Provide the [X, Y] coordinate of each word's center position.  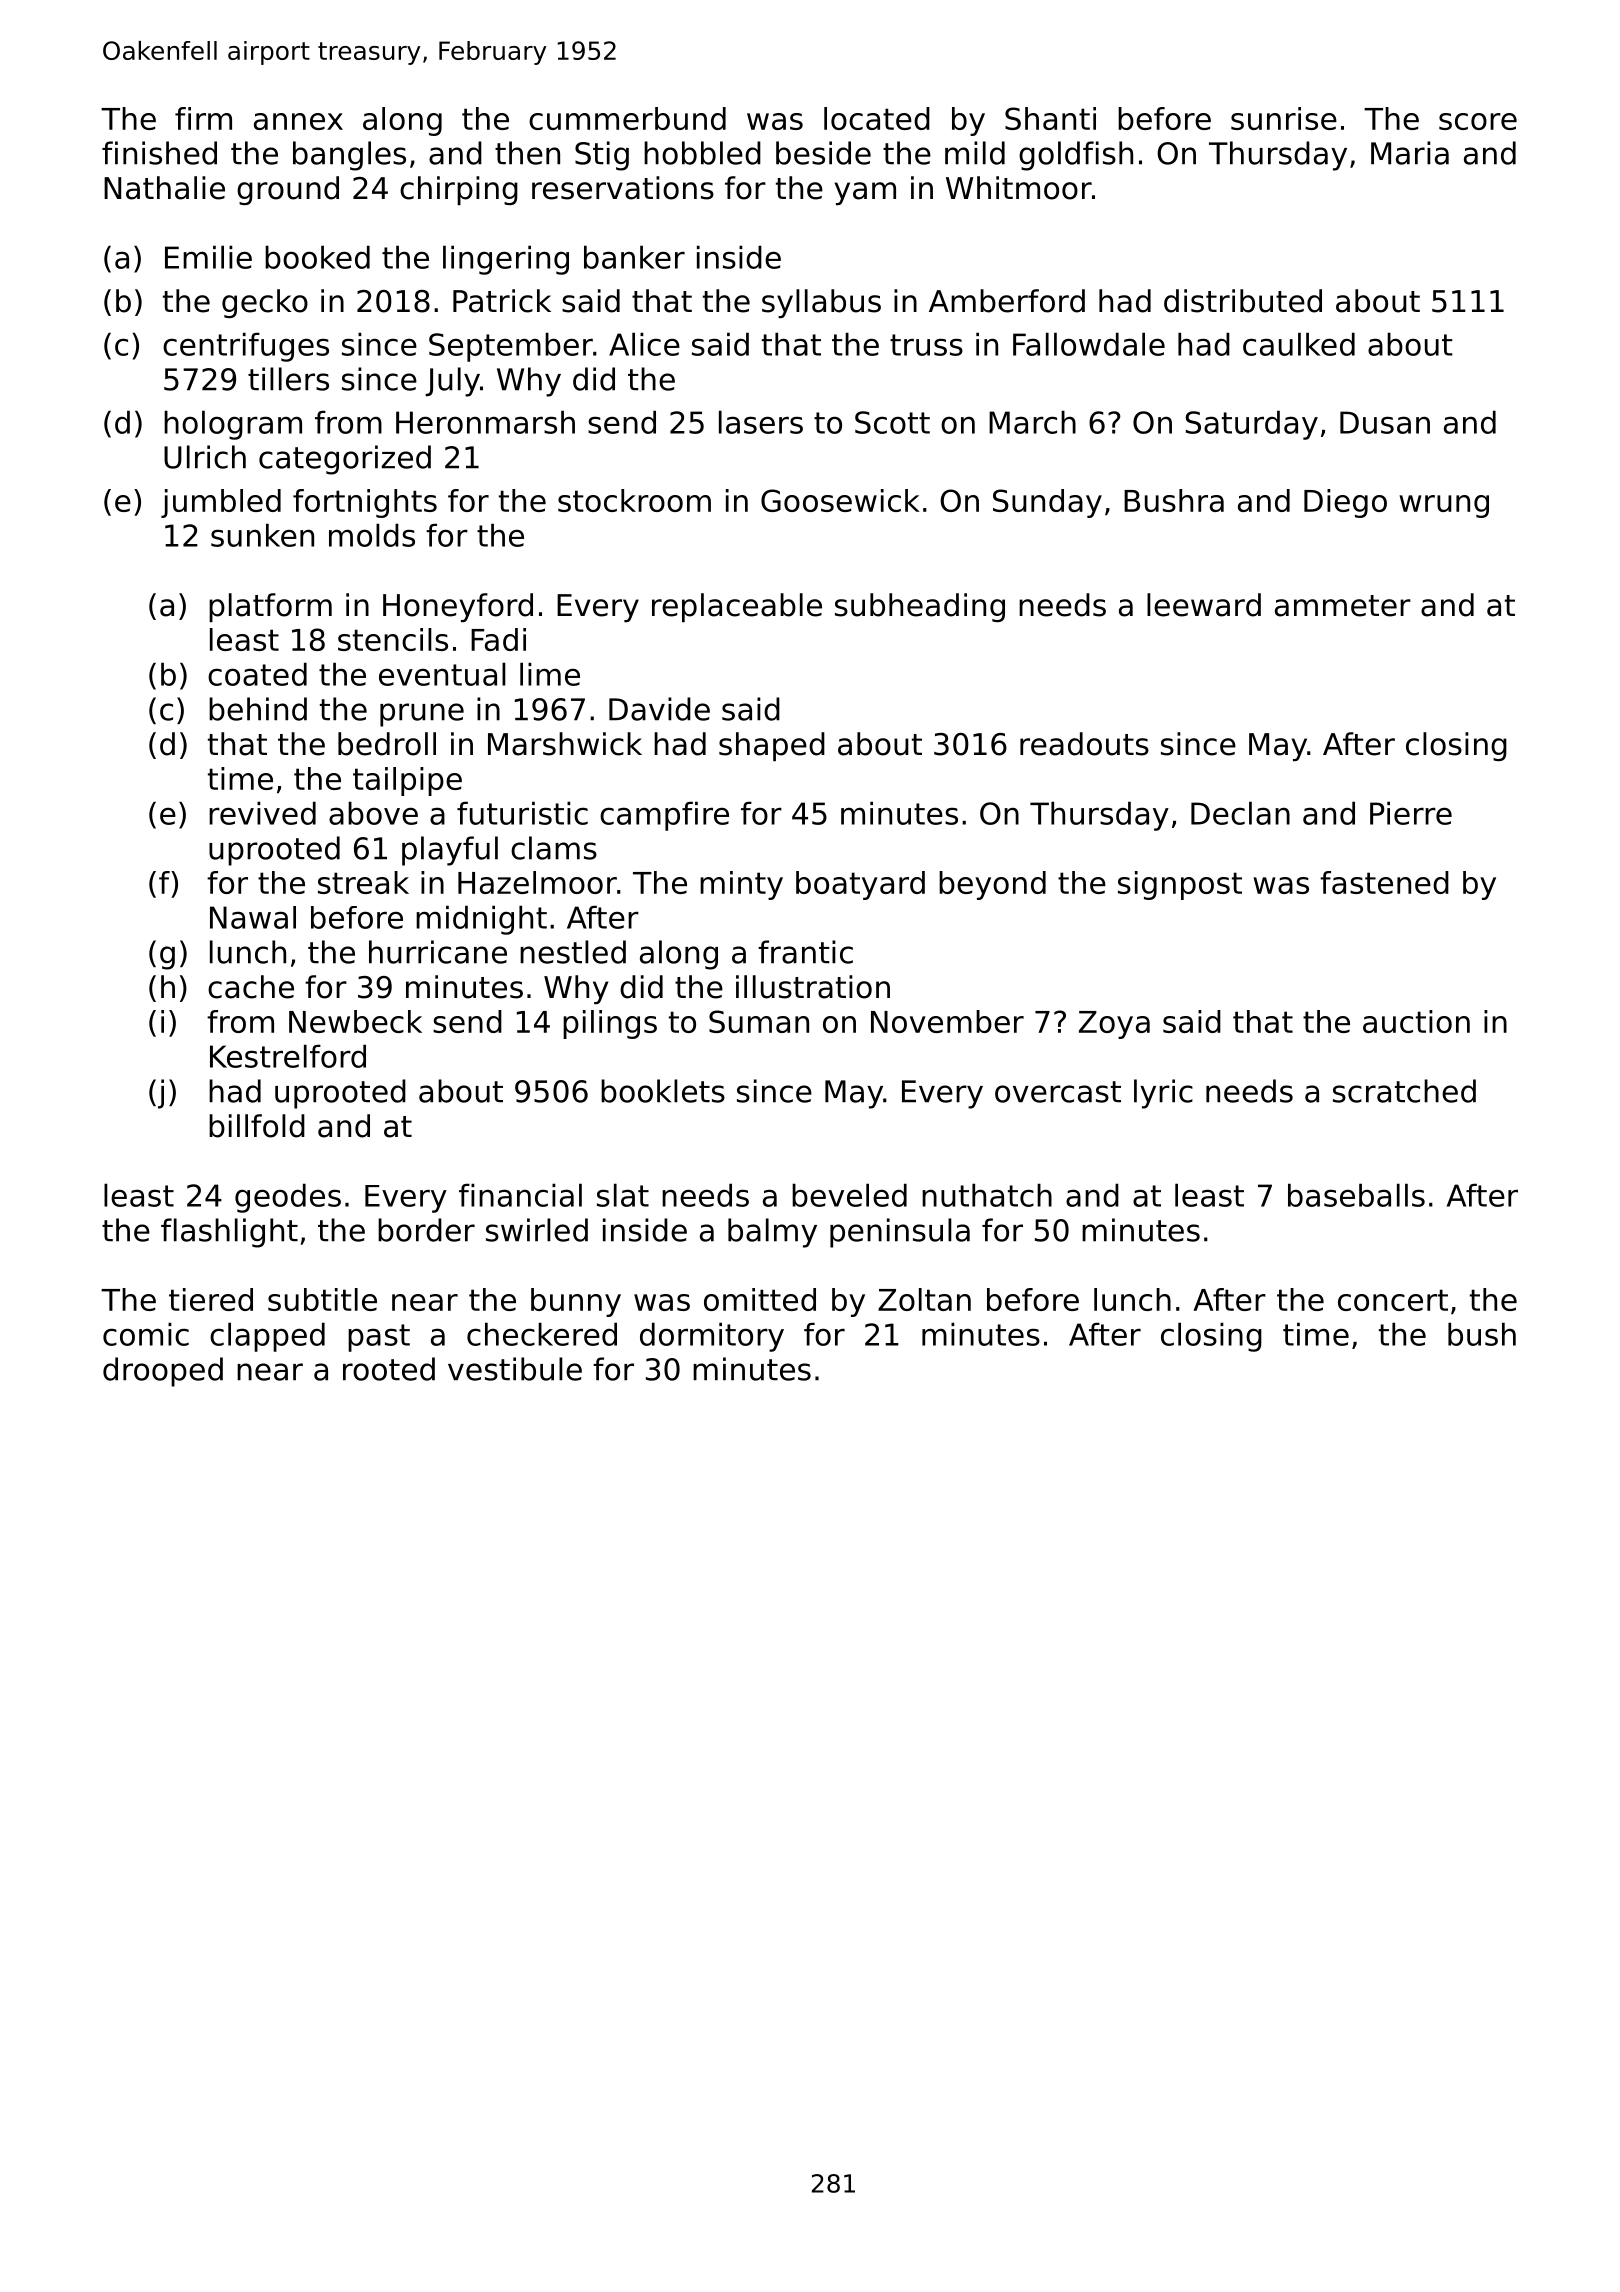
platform [270, 607]
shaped [772, 746]
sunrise [1284, 118]
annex [298, 121]
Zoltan [924, 1299]
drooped [163, 1372]
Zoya [1114, 1025]
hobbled [702, 153]
